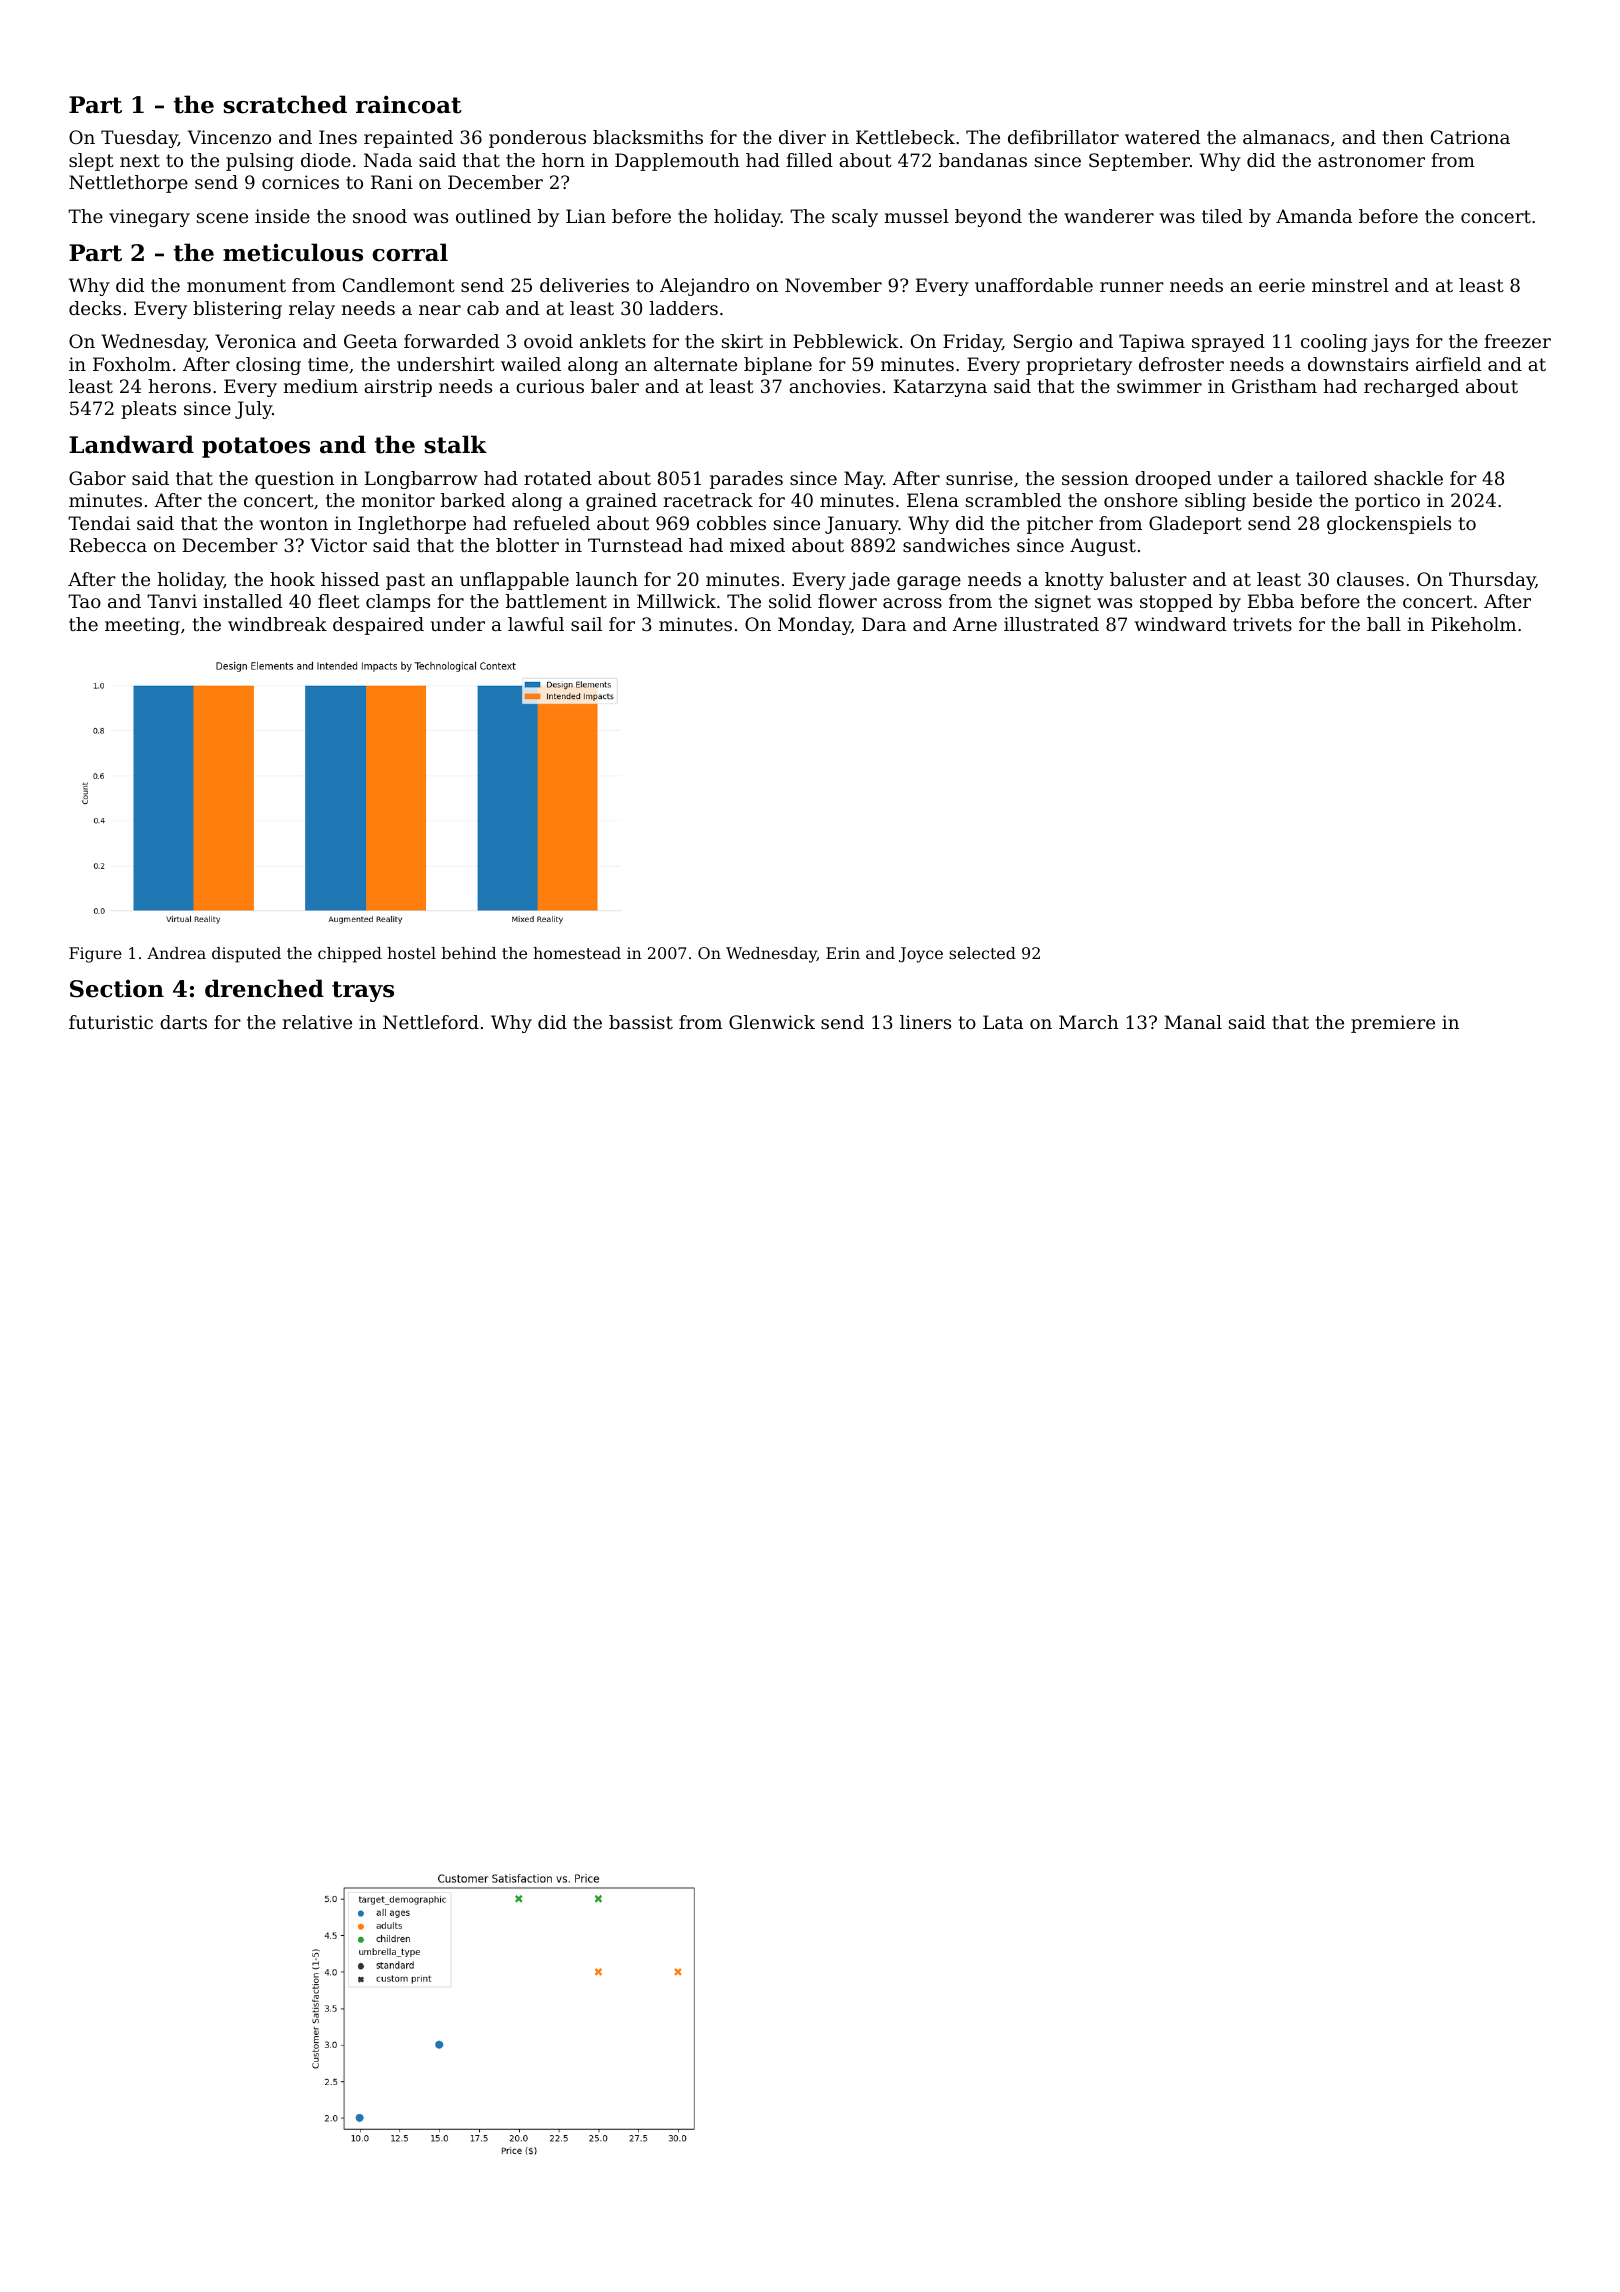 The height and width of the screenshot is (2292, 1620). I want to click on Pikeholm, so click(1473, 624).
